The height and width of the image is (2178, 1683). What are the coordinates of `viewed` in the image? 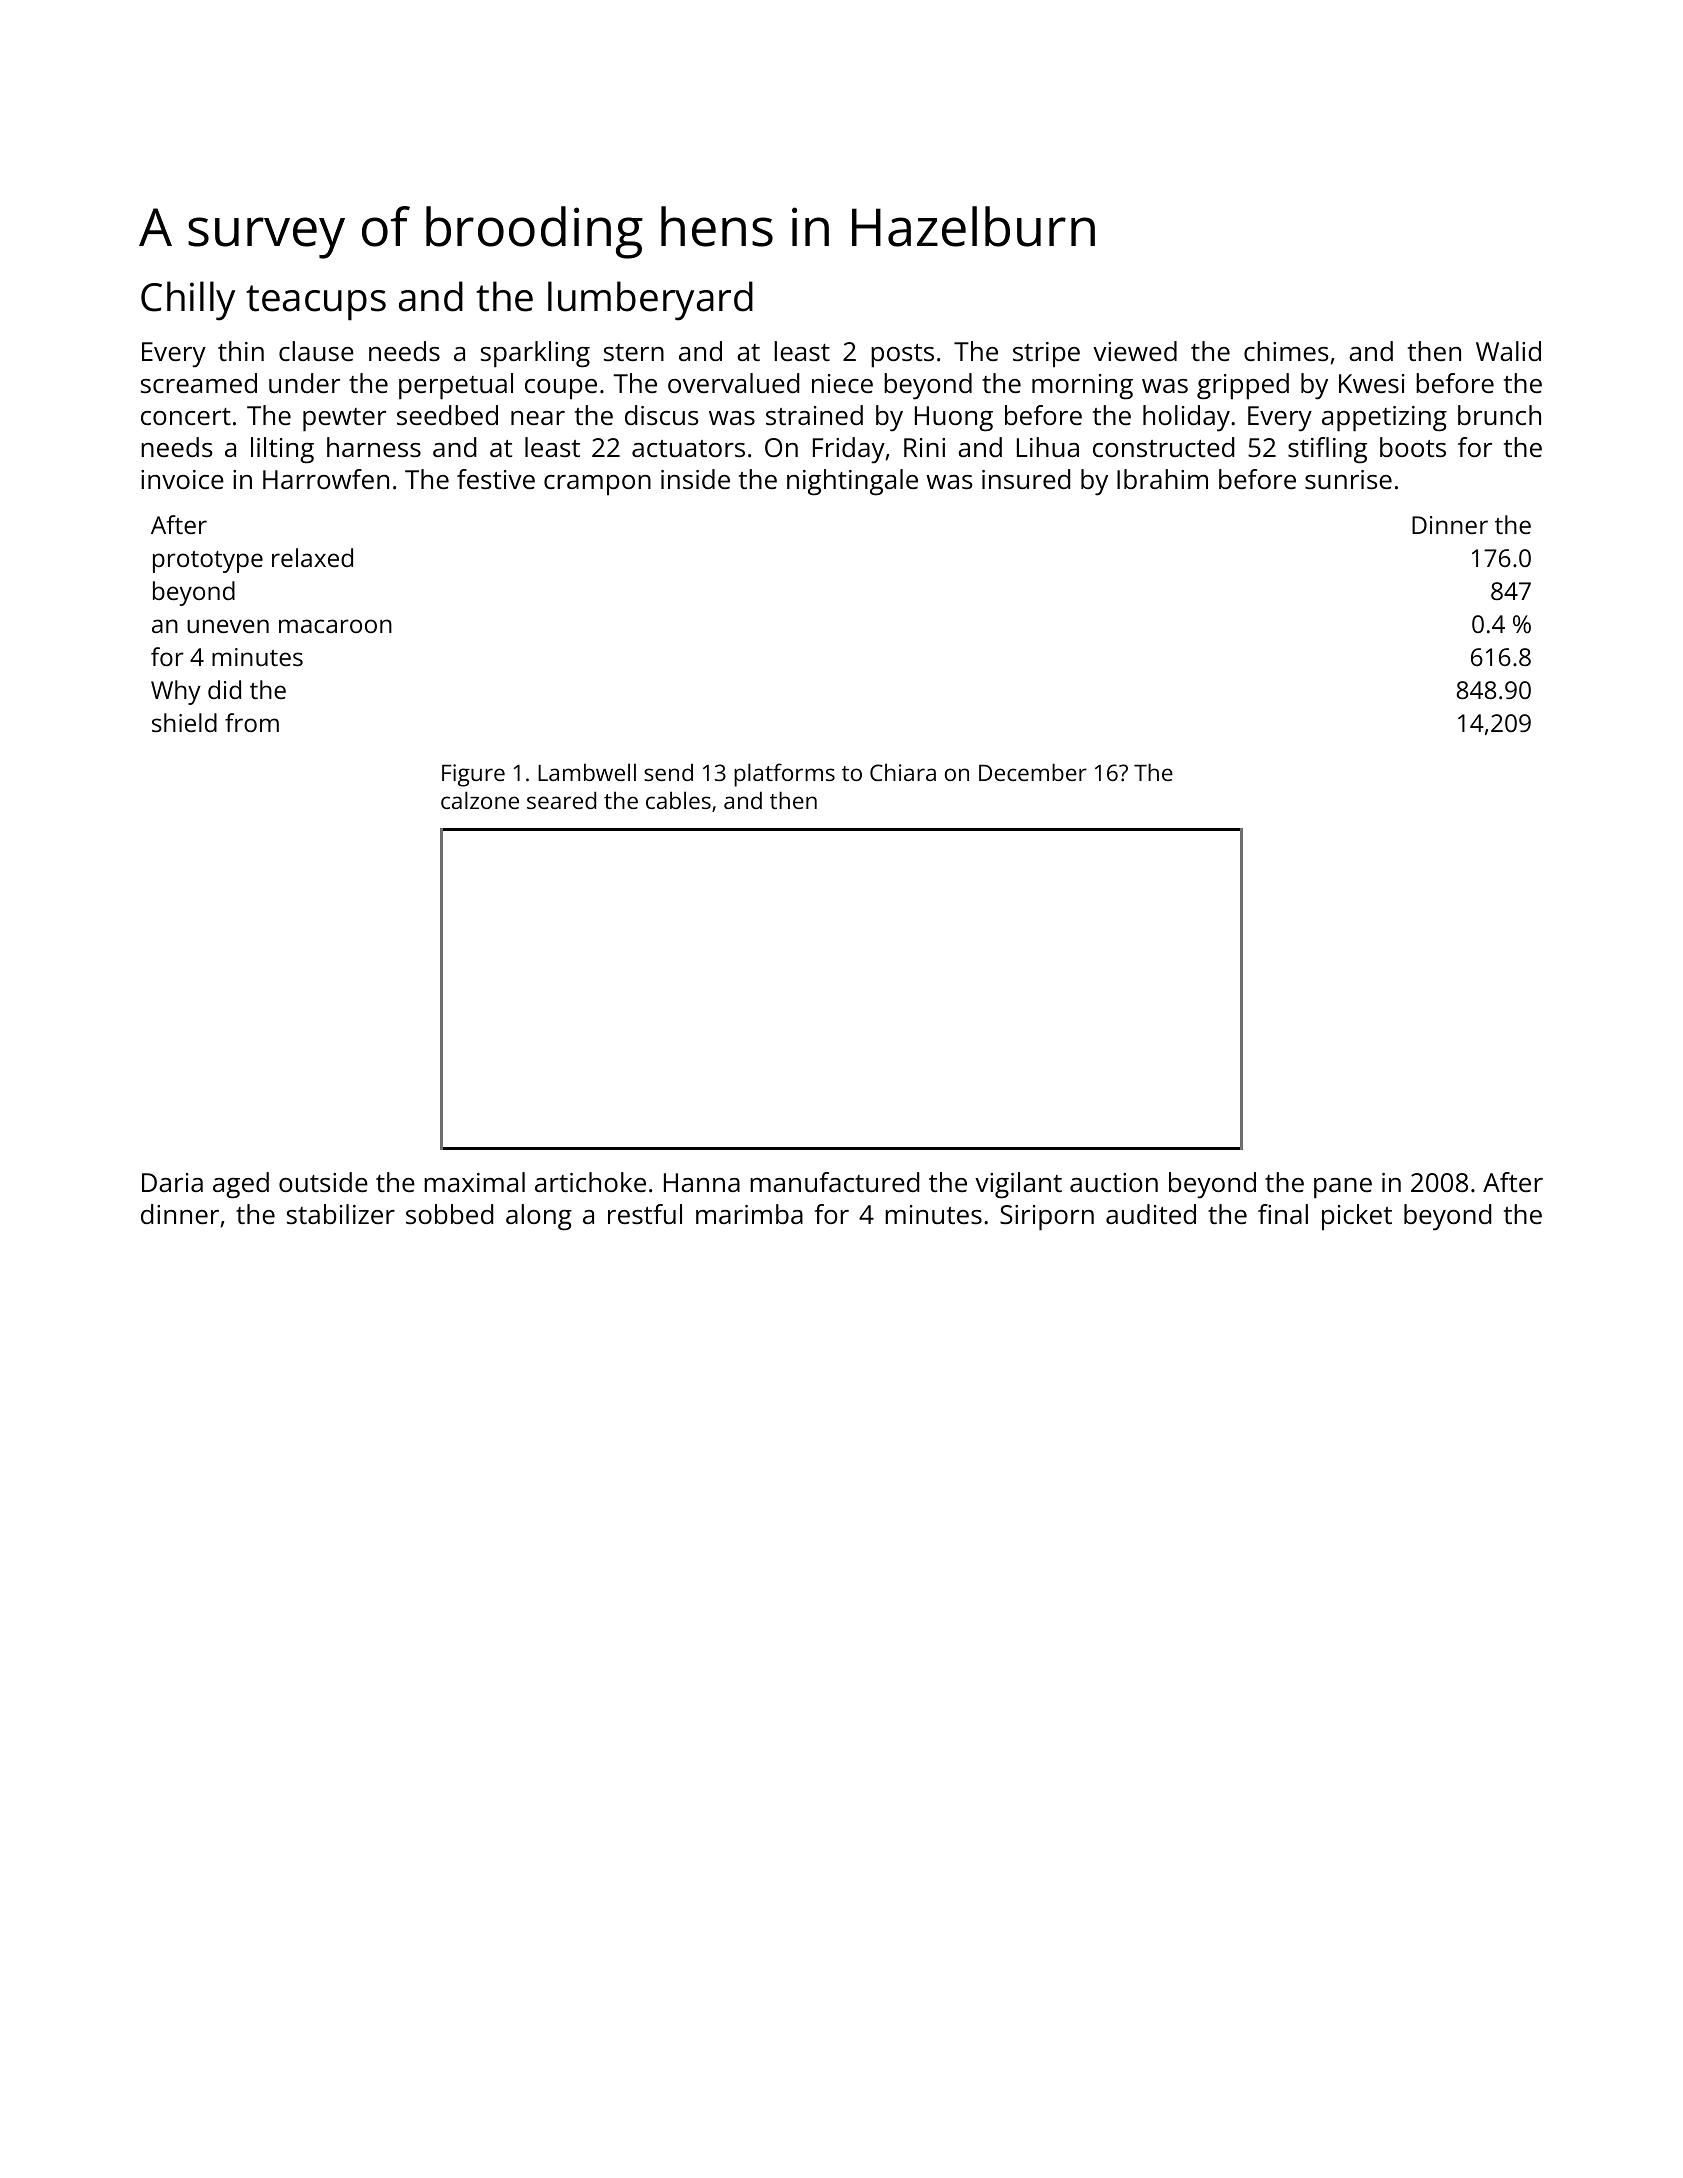 It's located at (1135, 351).
